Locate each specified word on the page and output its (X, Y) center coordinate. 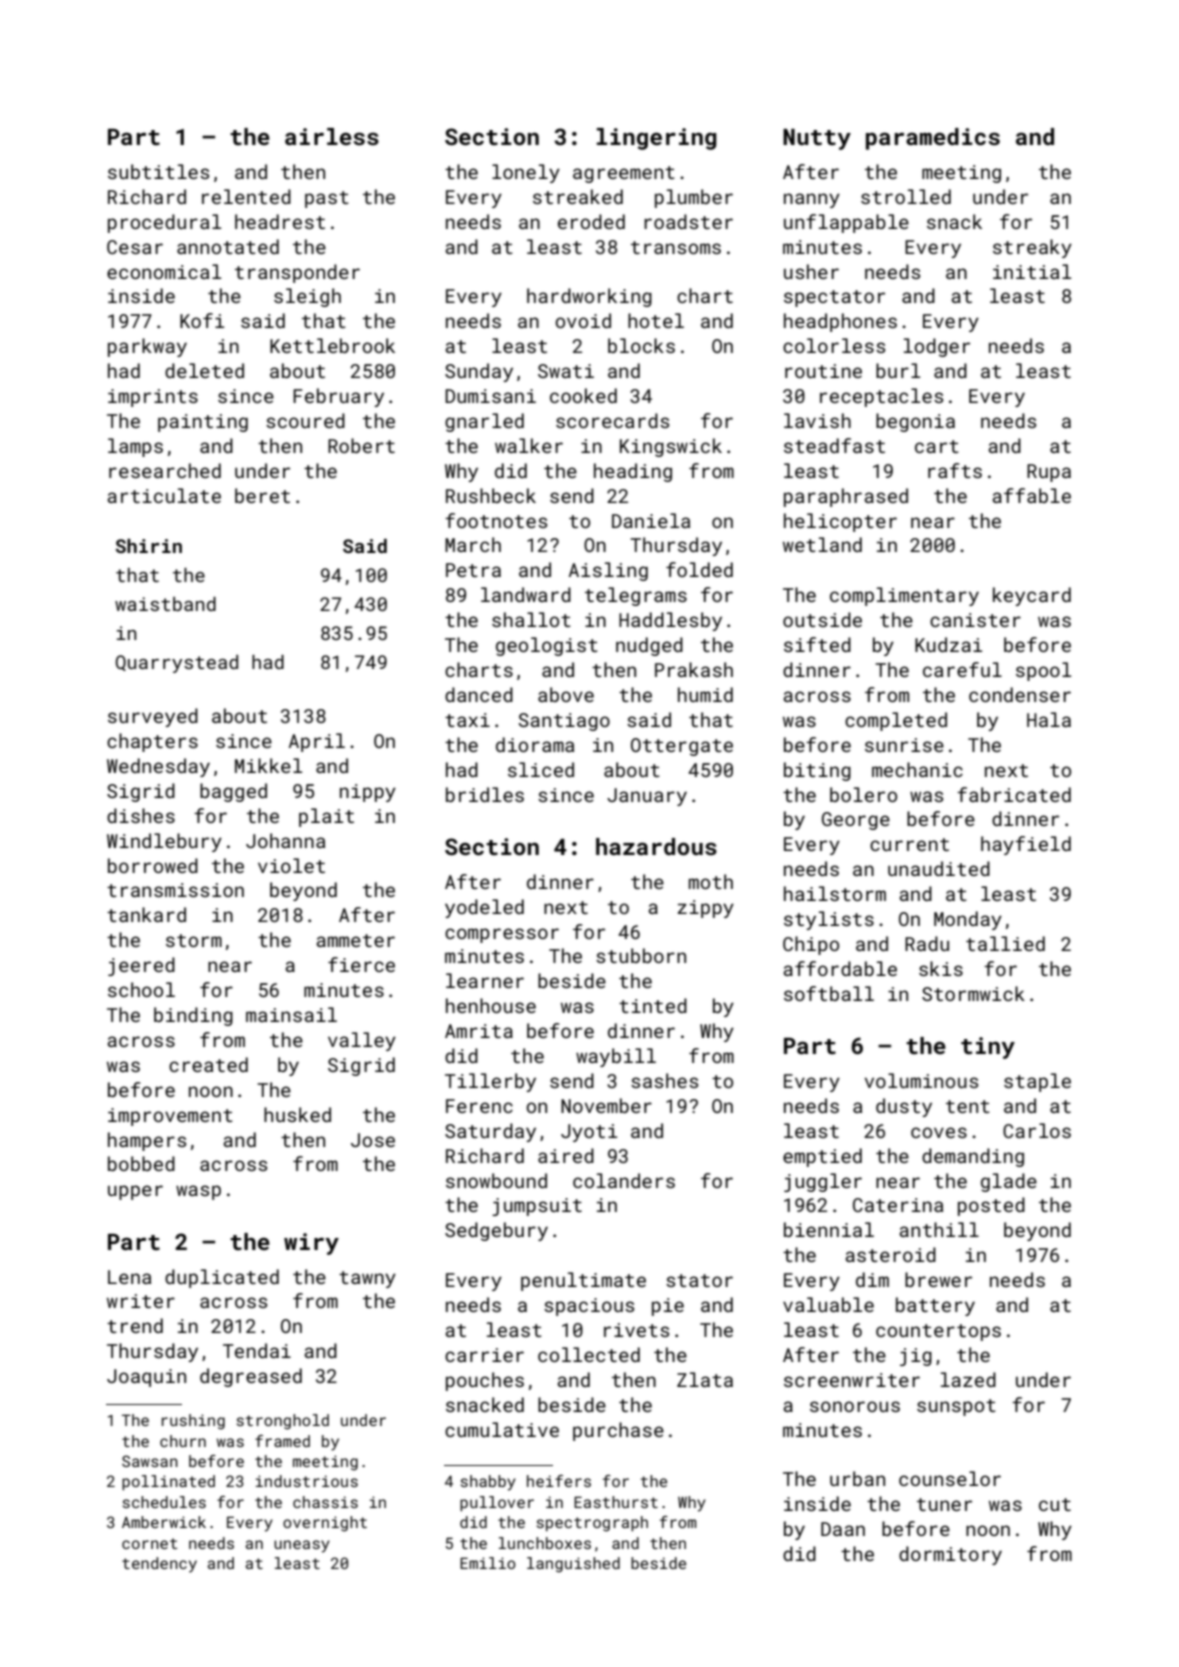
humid (705, 694)
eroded (591, 221)
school (141, 989)
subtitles (158, 171)
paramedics (933, 139)
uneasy (302, 1546)
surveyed (153, 717)
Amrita (479, 1031)
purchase (618, 1431)
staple (1037, 1082)
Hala (1049, 719)
